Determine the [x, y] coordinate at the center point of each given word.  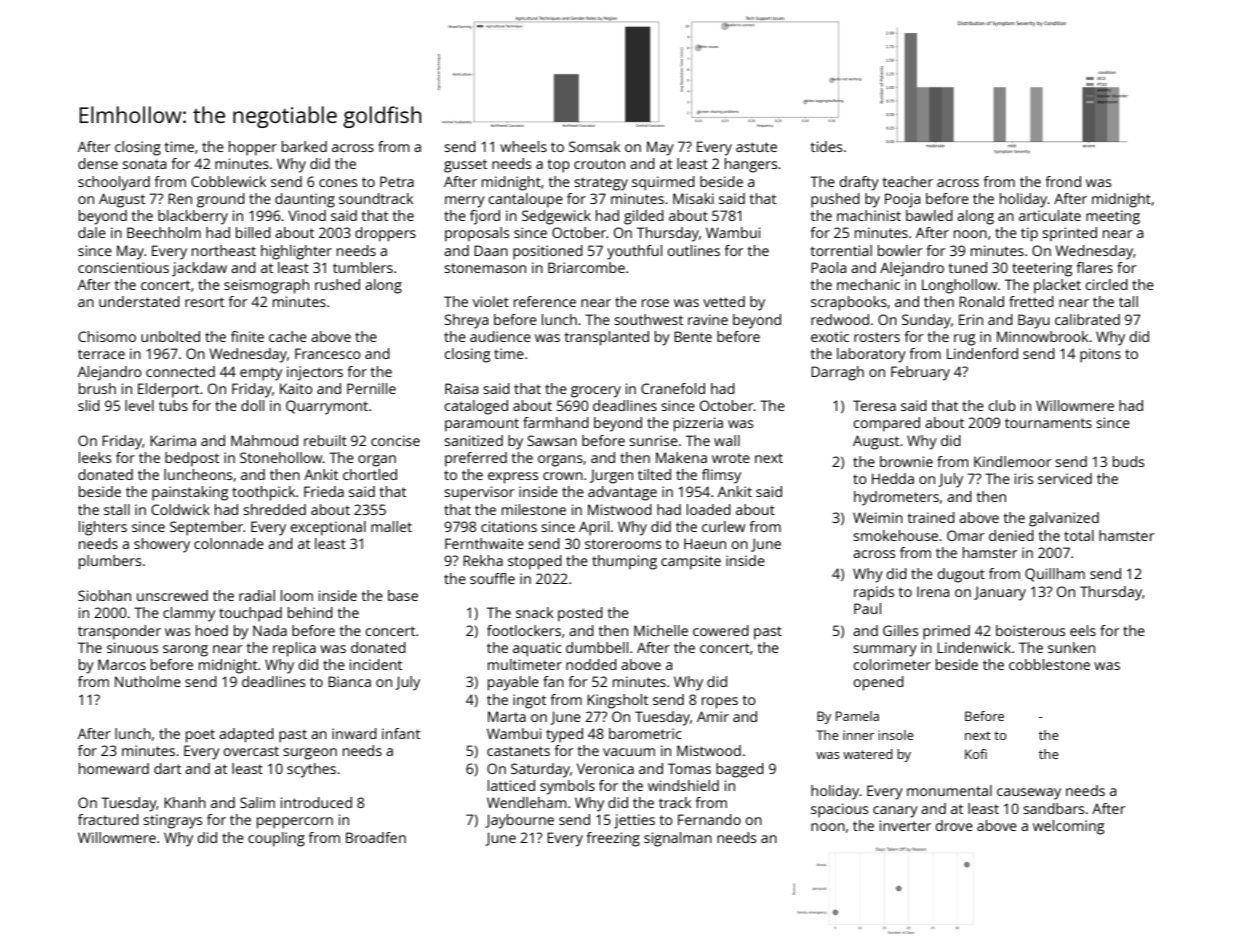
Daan [491, 250]
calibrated [1087, 319]
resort [204, 302]
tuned [968, 267]
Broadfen [376, 837]
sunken [1071, 647]
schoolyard [114, 183]
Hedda [893, 478]
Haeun [705, 543]
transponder [119, 632]
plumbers [110, 562]
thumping [624, 562]
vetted [724, 301]
